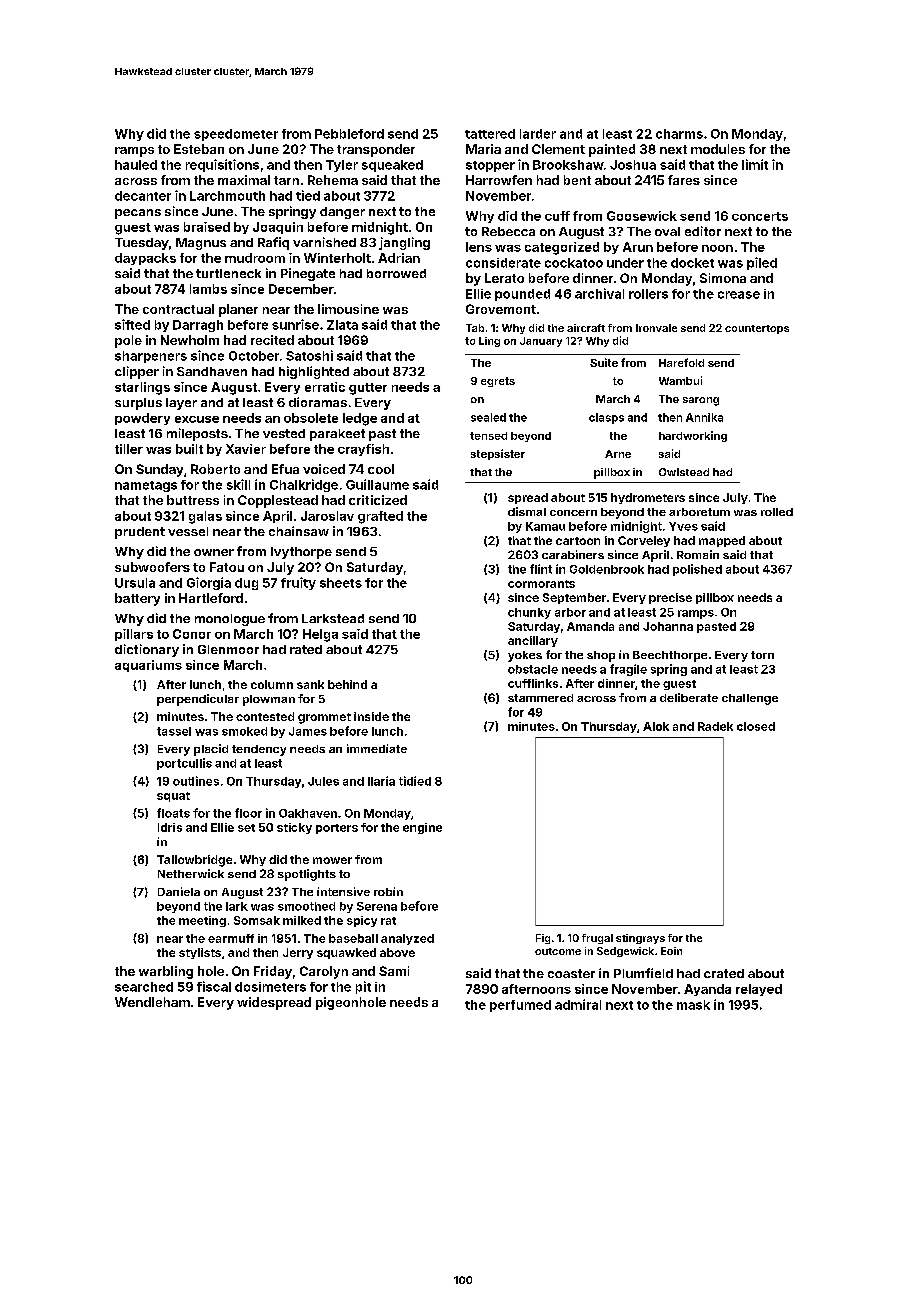  I want to click on surplus, so click(138, 404).
